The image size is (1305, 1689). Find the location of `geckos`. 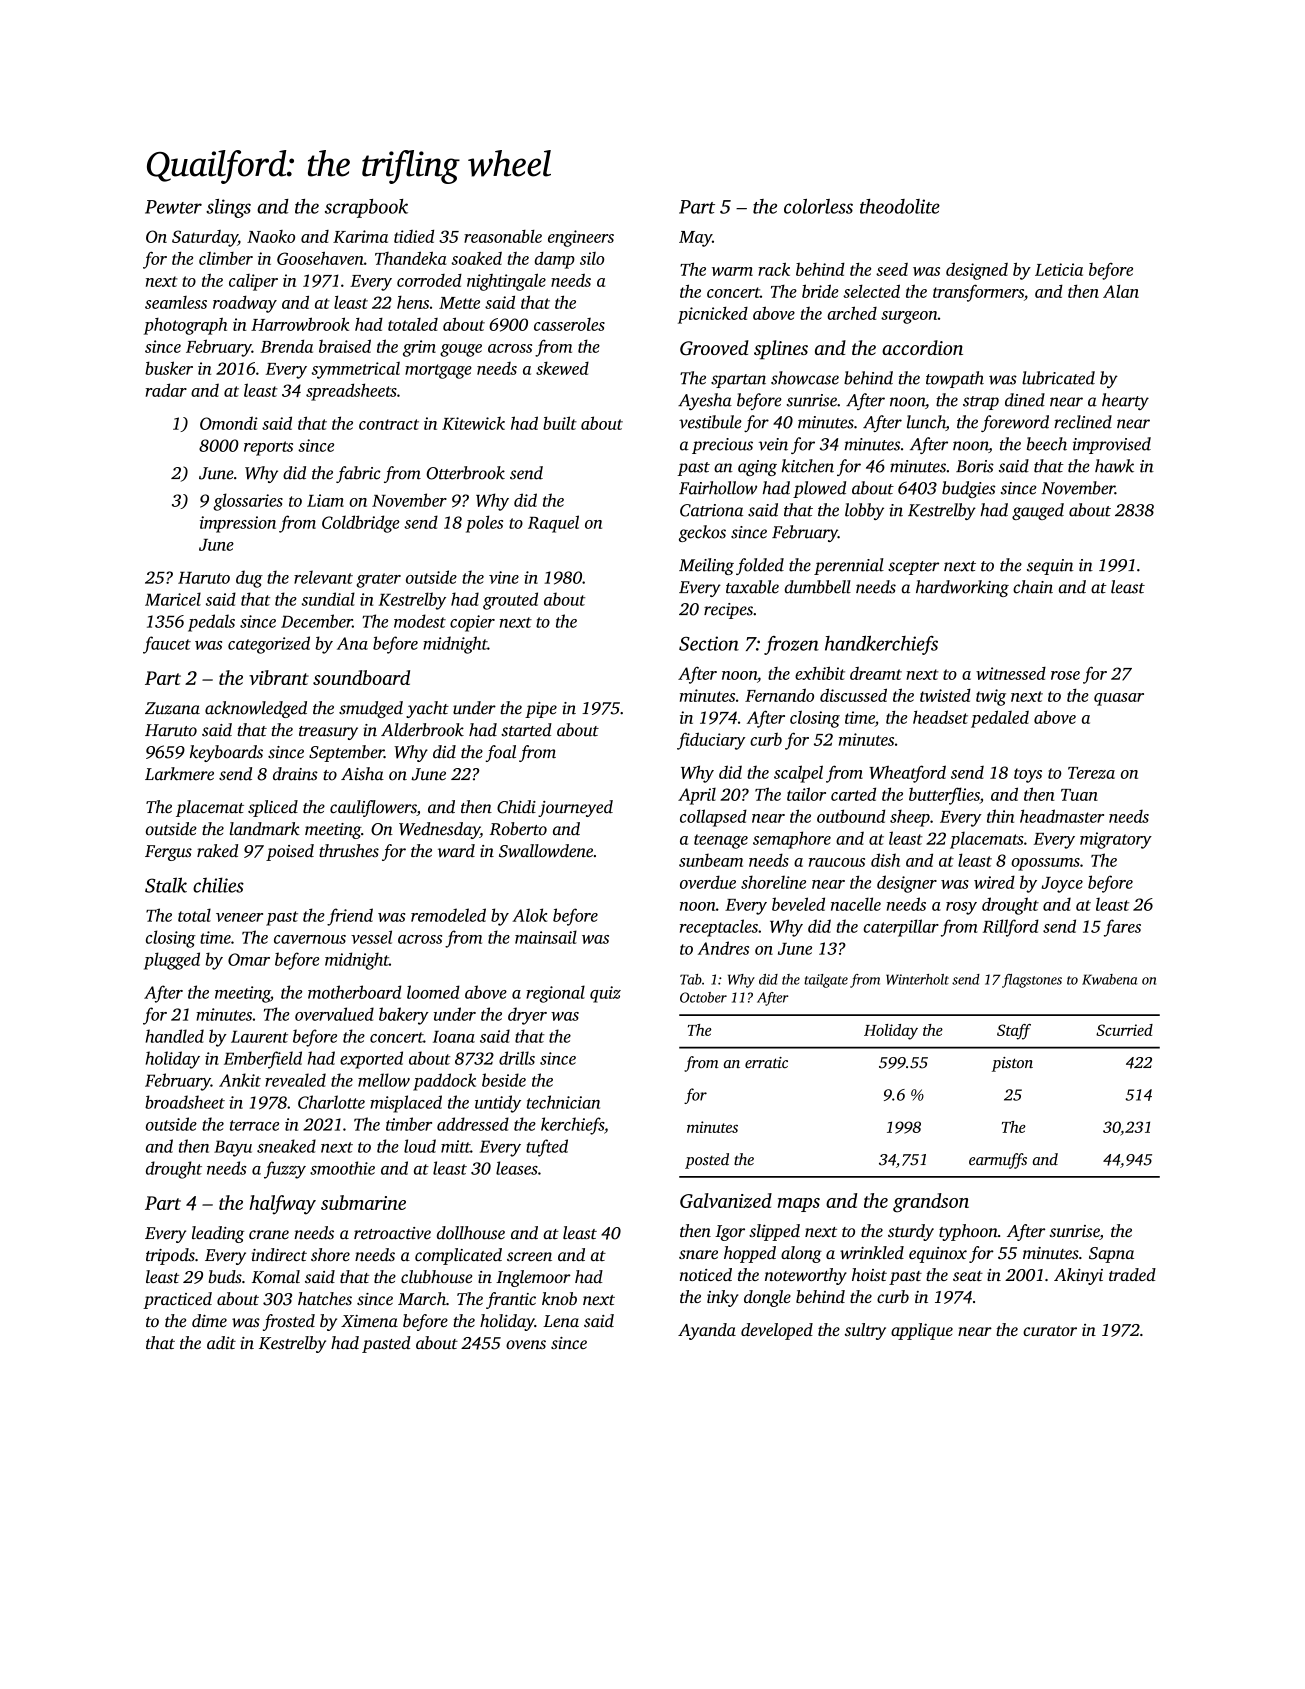

geckos is located at coordinates (702, 533).
